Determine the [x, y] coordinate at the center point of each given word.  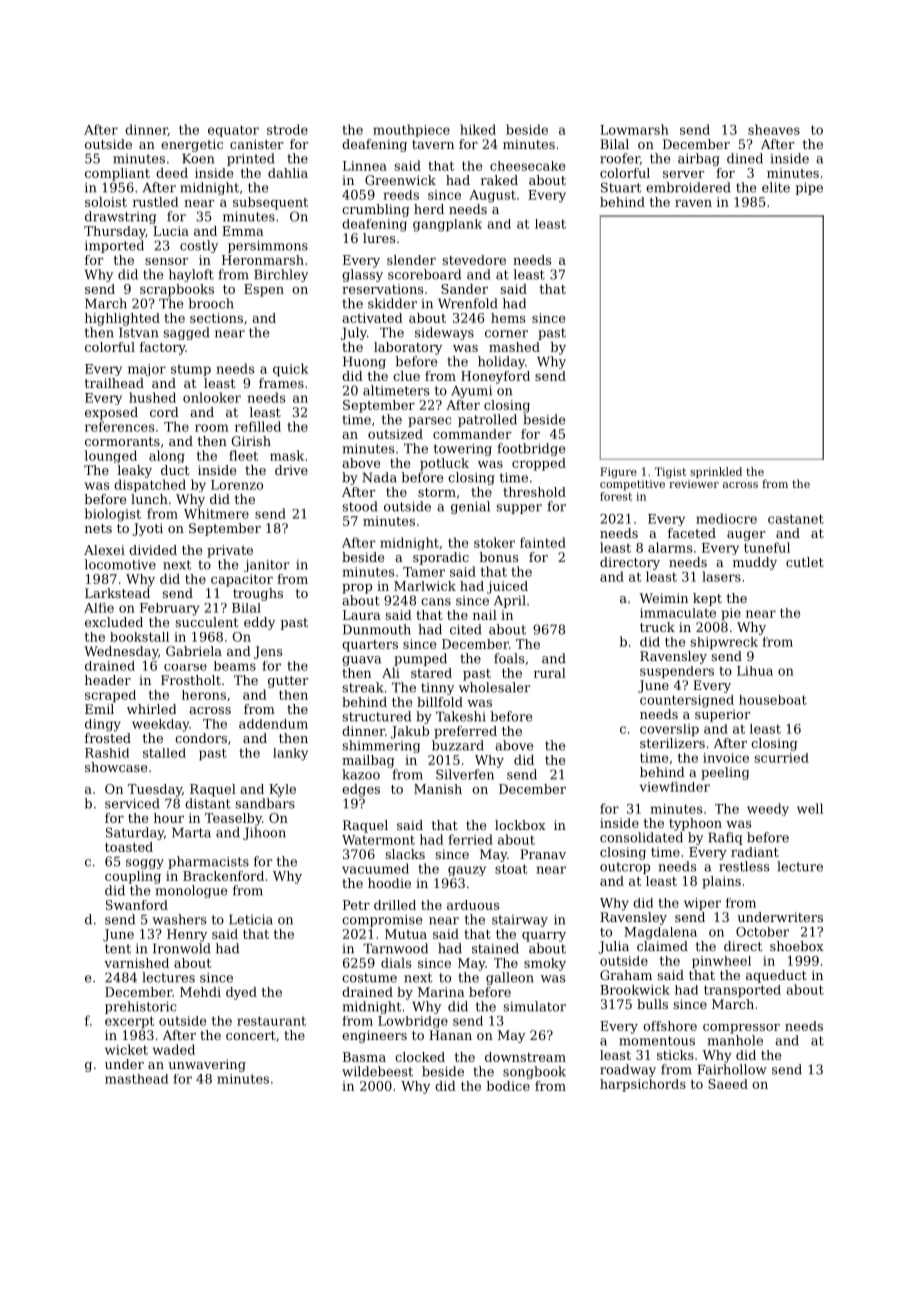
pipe [809, 188]
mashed [514, 347]
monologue [191, 891]
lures [379, 238]
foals [509, 658]
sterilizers [672, 743]
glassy [362, 275]
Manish [438, 789]
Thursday [115, 232]
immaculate [678, 613]
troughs [258, 594]
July [354, 333]
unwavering [207, 1065]
